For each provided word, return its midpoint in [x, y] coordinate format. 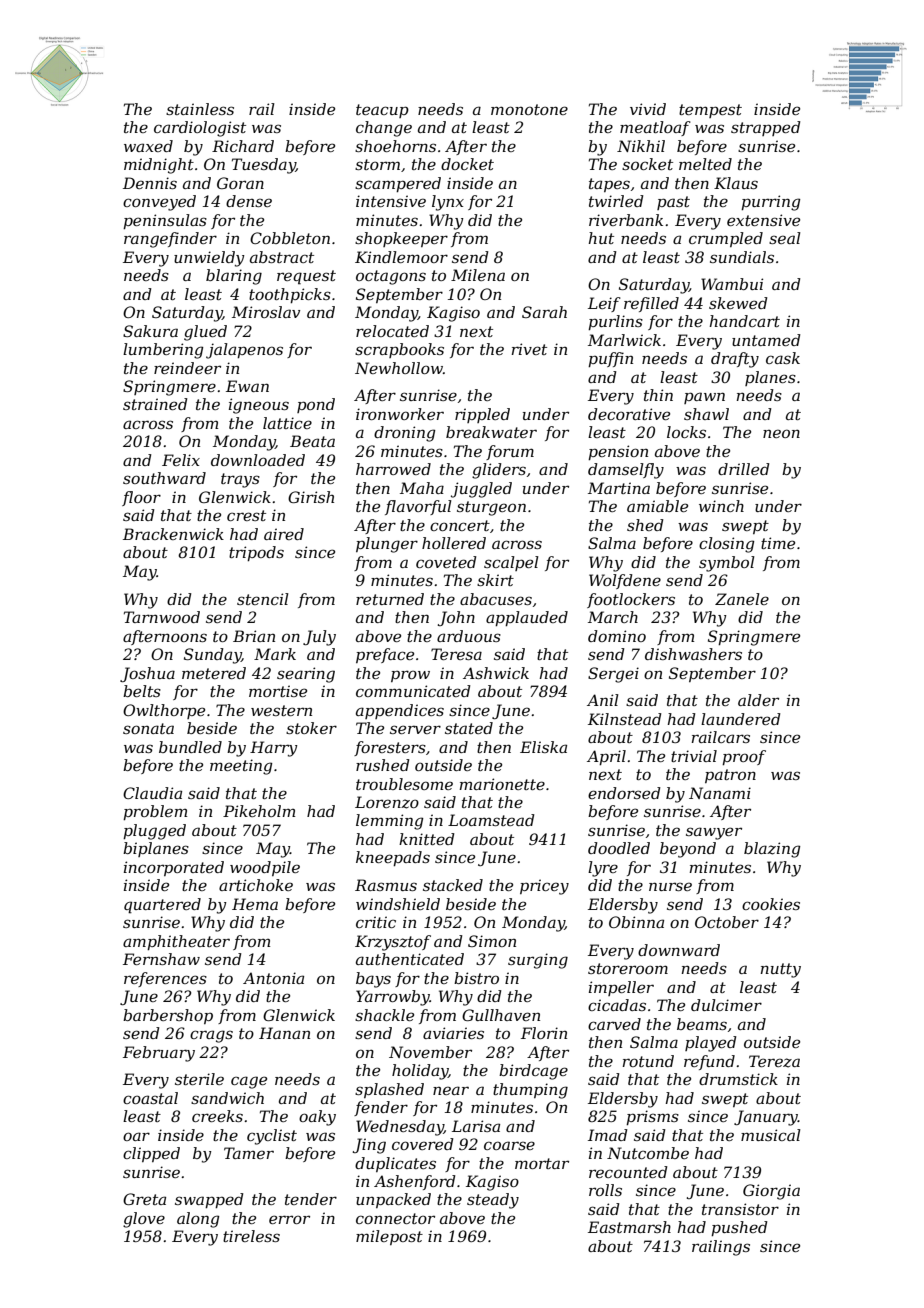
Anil [603, 700]
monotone [529, 109]
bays [373, 980]
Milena [478, 275]
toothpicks [290, 295]
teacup [382, 111]
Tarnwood [162, 617]
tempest [710, 111]
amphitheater [176, 942]
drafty [735, 360]
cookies [771, 904]
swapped [209, 1200]
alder [758, 700]
